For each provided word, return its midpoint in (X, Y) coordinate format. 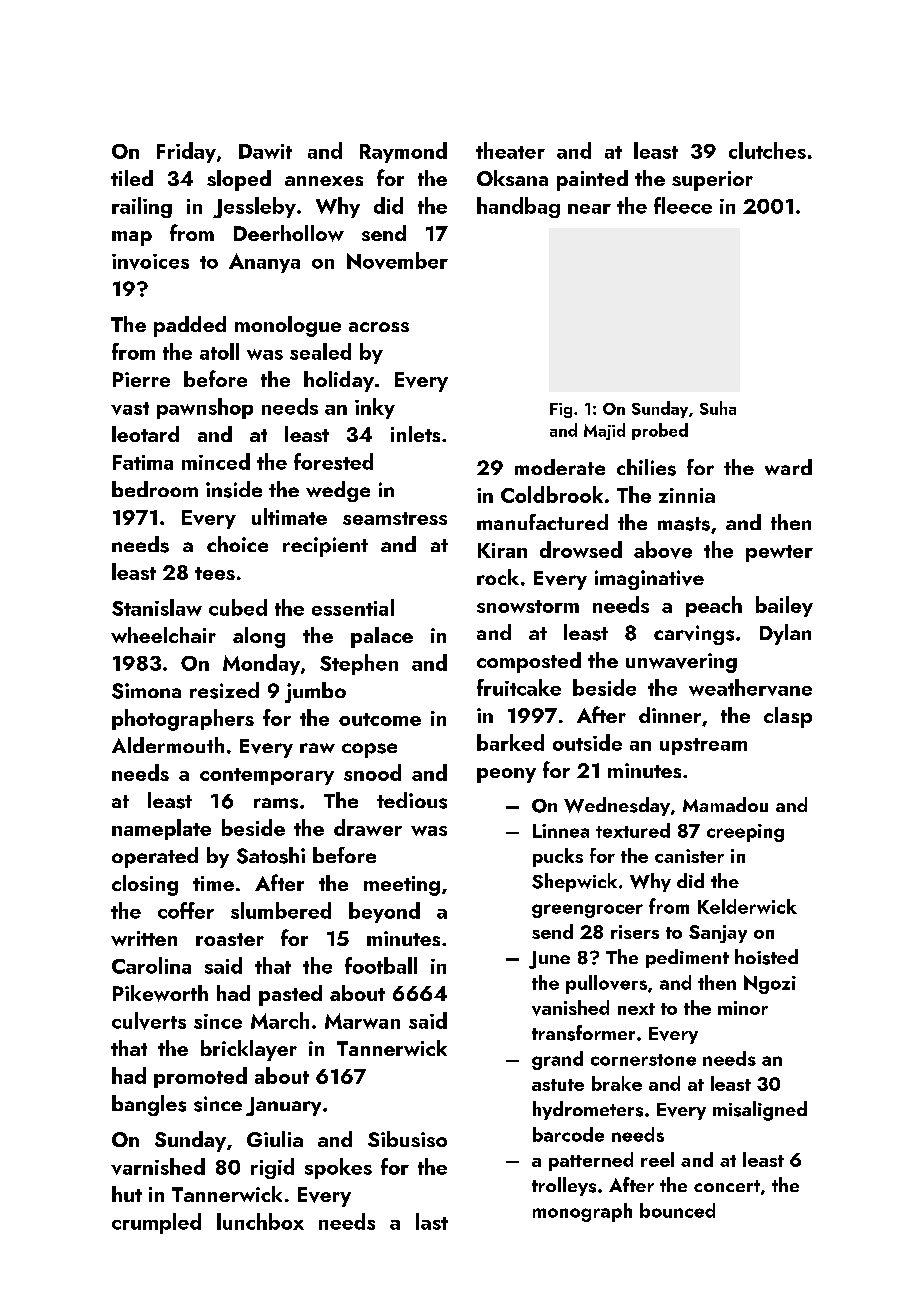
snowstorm (528, 606)
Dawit (265, 151)
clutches (767, 150)
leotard (145, 434)
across (379, 327)
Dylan (785, 634)
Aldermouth (168, 745)
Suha (718, 408)
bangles (149, 1105)
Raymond (403, 152)
